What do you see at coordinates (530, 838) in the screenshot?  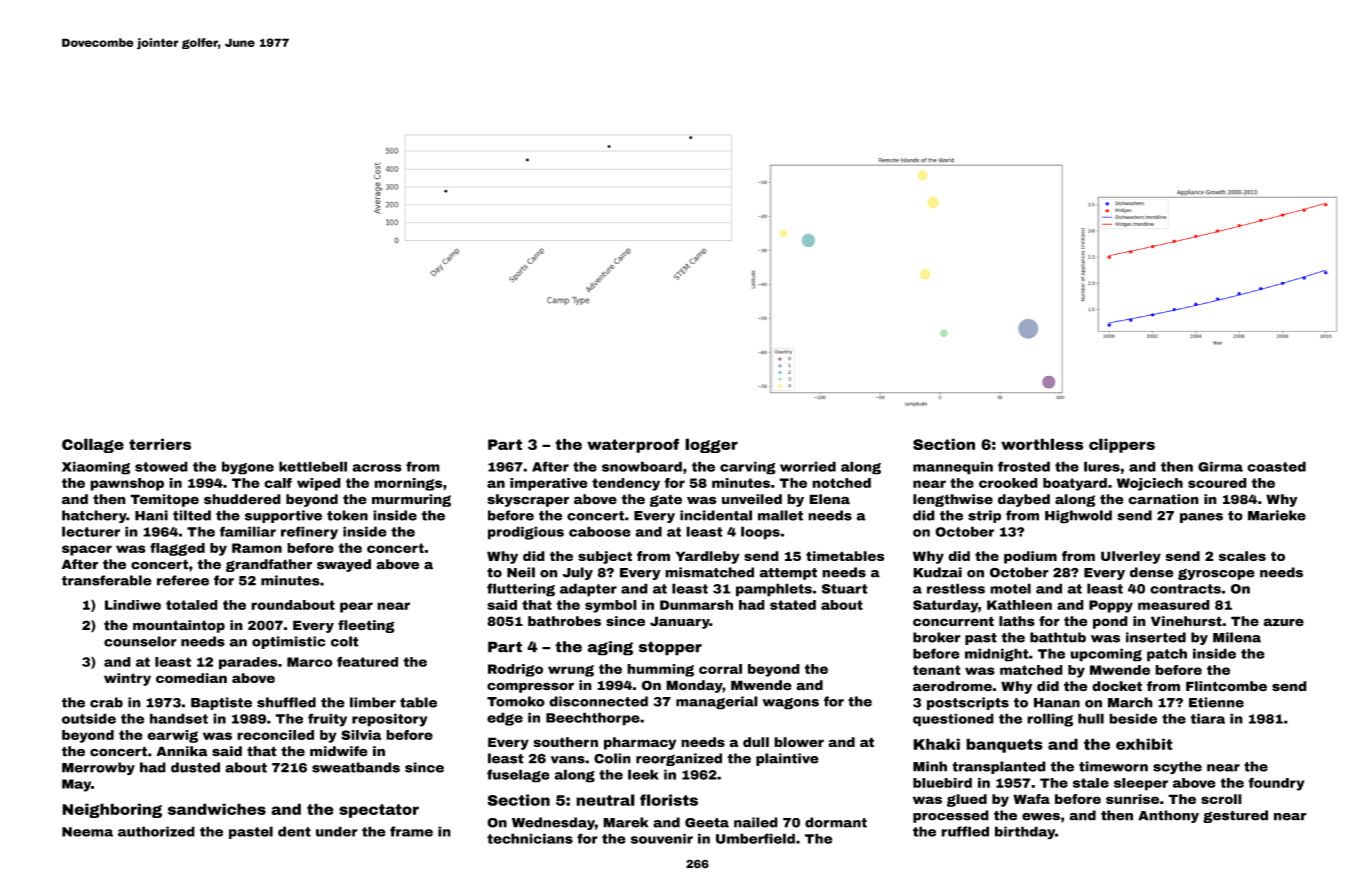 I see `technicians` at bounding box center [530, 838].
